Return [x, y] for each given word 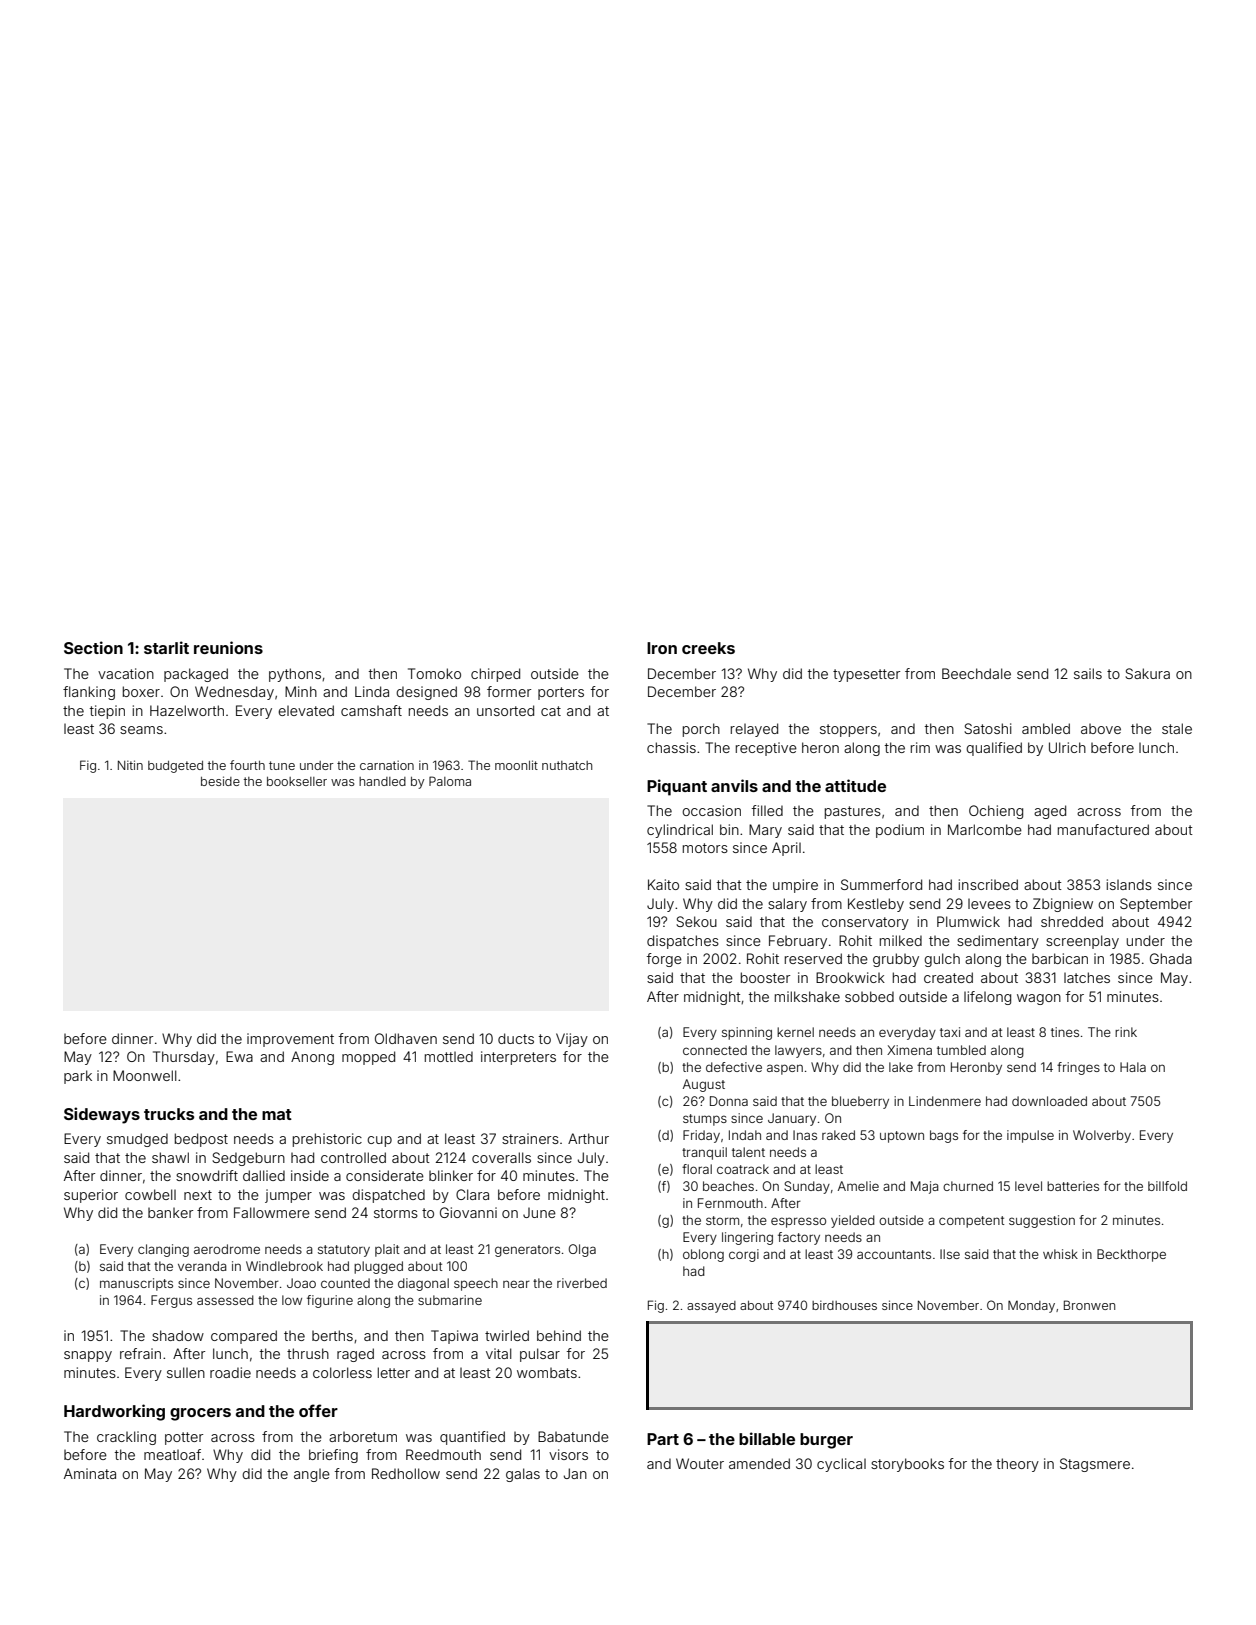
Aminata [90, 1473]
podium [900, 831]
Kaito [663, 884]
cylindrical [680, 831]
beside [220, 781]
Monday [1031, 1306]
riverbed [582, 1283]
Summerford [881, 884]
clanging [163, 1250]
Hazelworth [187, 710]
